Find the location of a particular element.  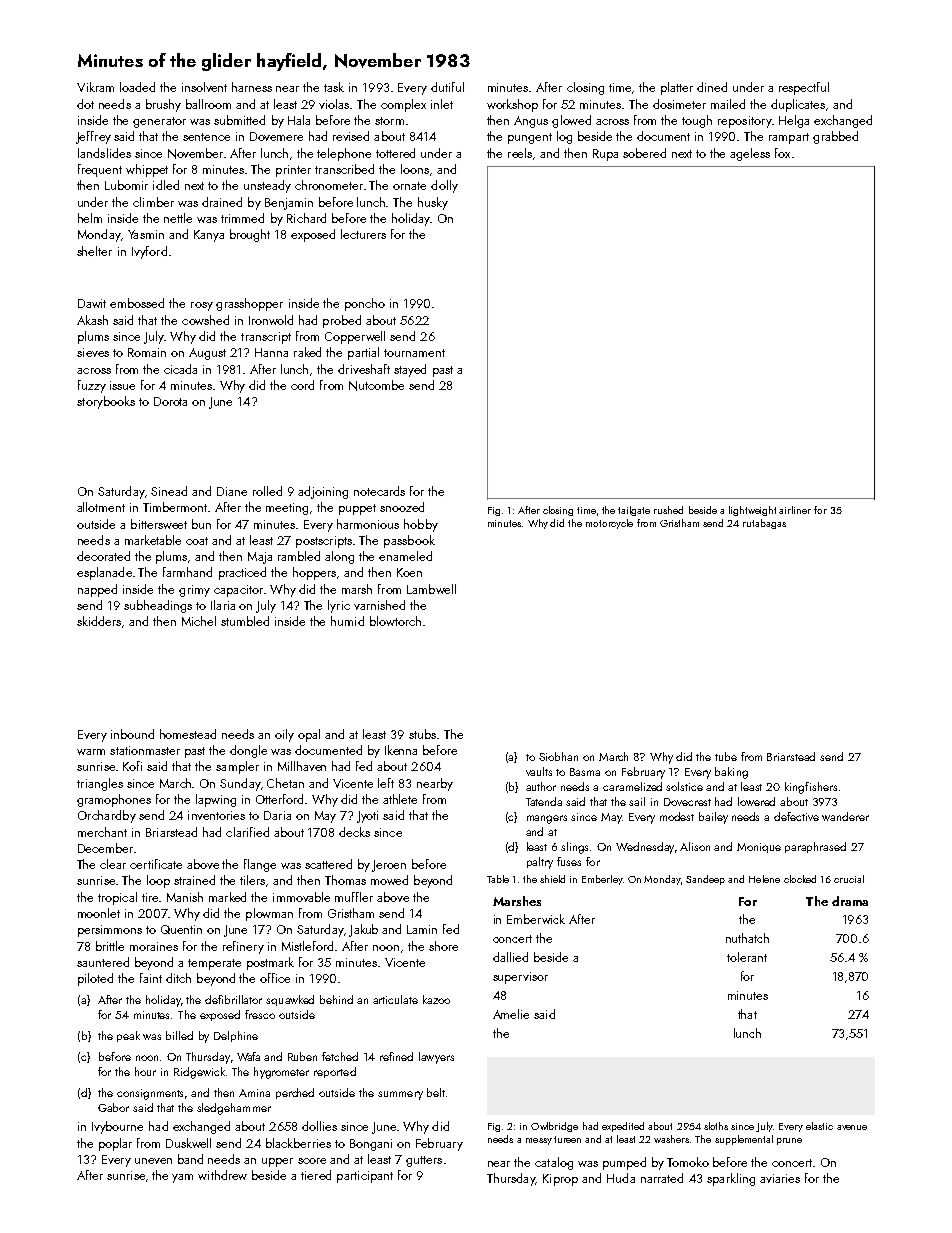

rosy is located at coordinates (202, 306).
